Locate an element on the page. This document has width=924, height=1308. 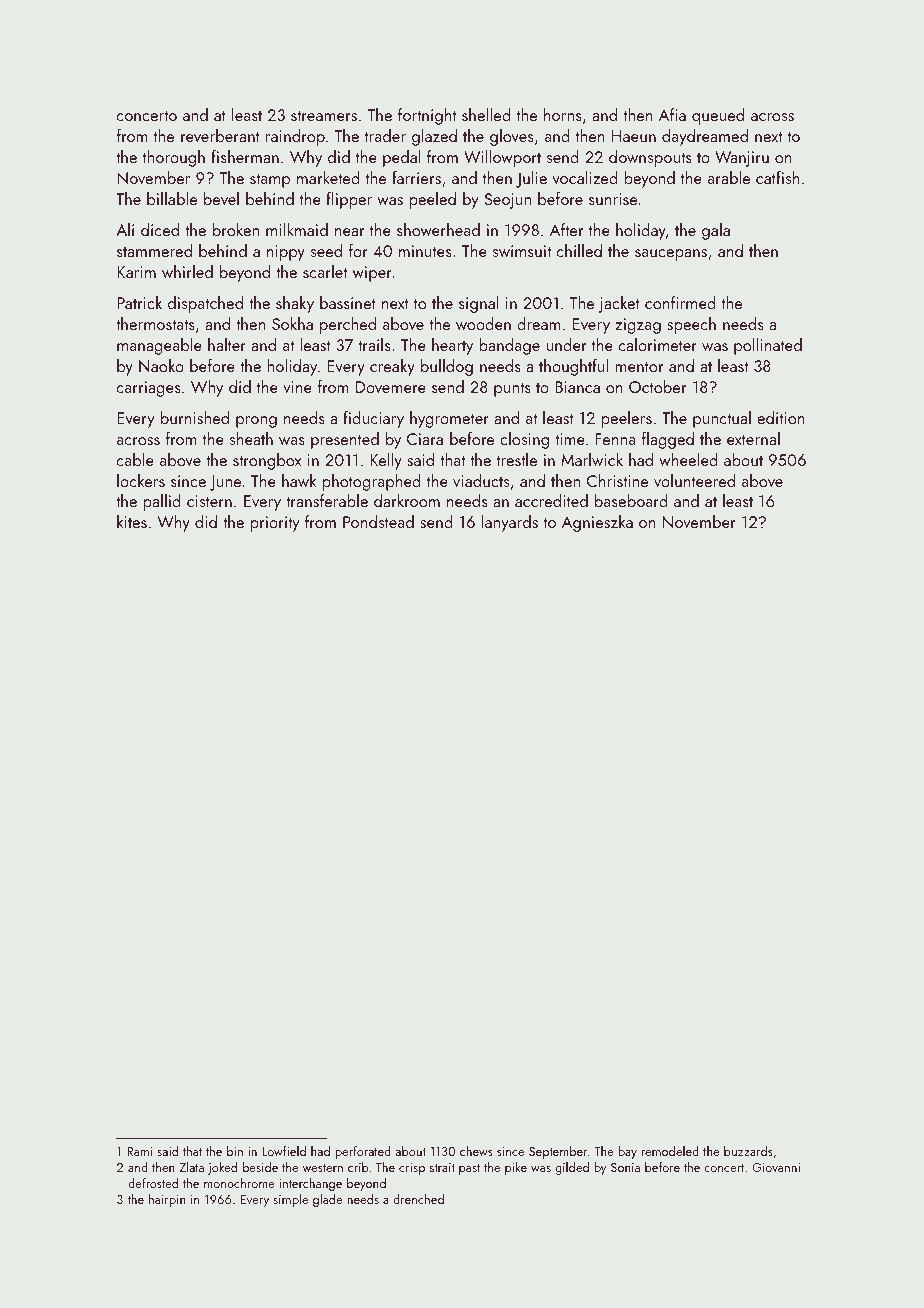
priority is located at coordinates (275, 524).
